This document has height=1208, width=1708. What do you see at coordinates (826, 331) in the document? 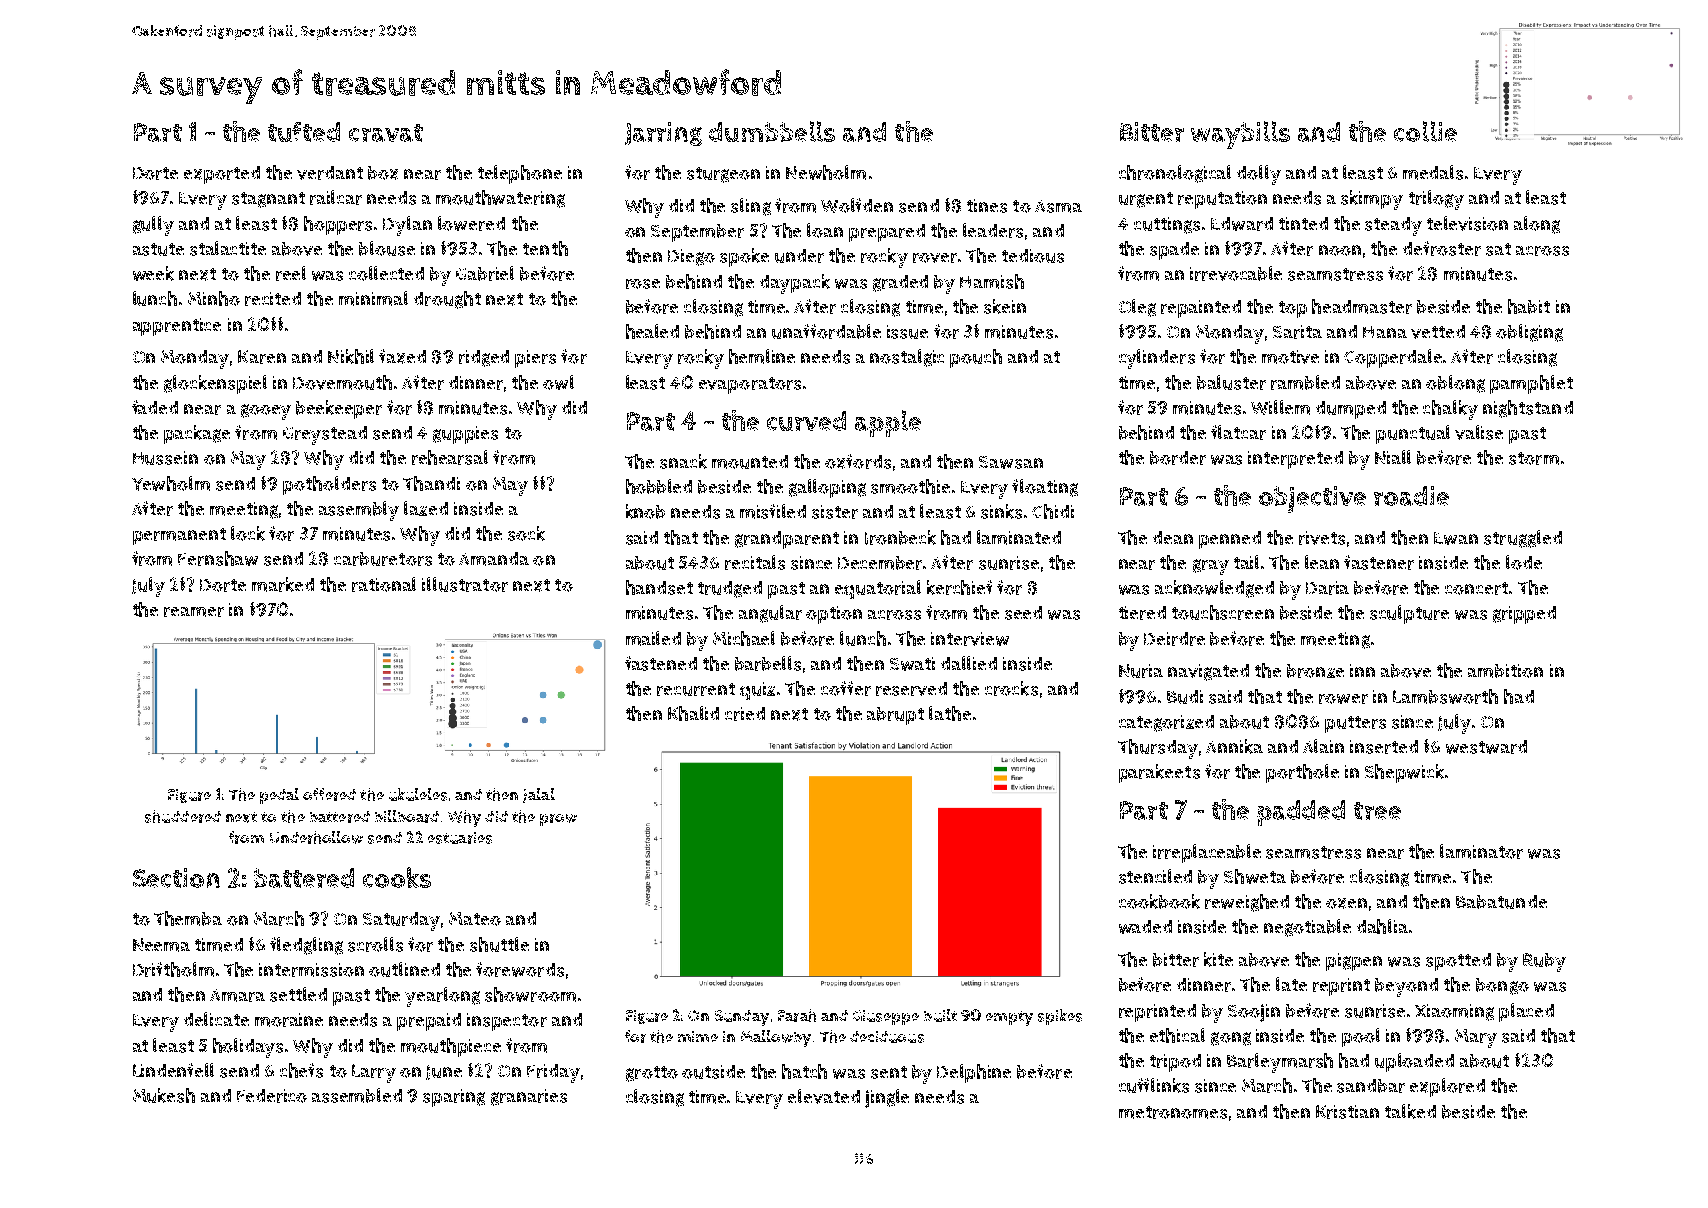
I see `unaffordable` at bounding box center [826, 331].
